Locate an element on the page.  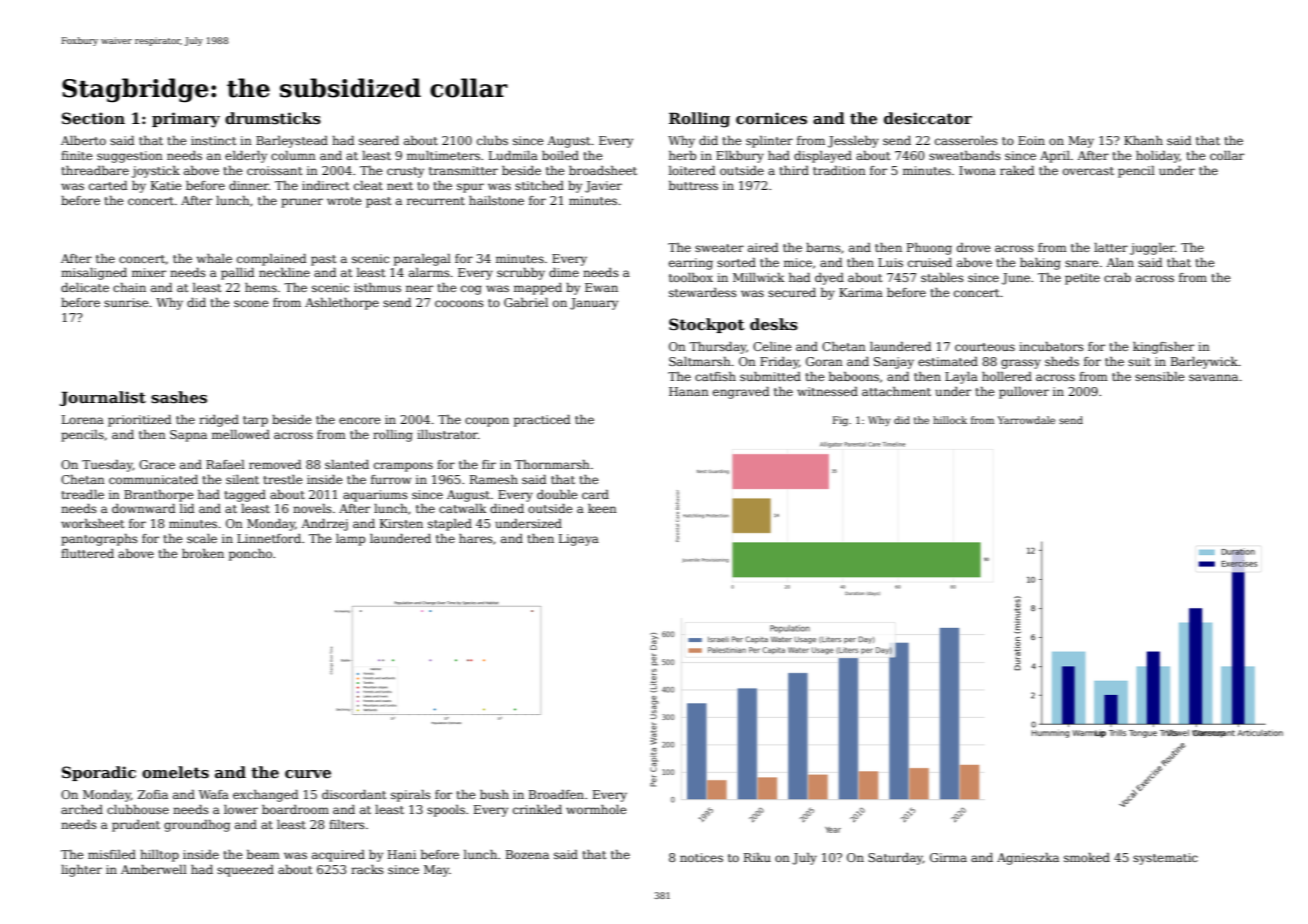
systematic is located at coordinates (1165, 859).
